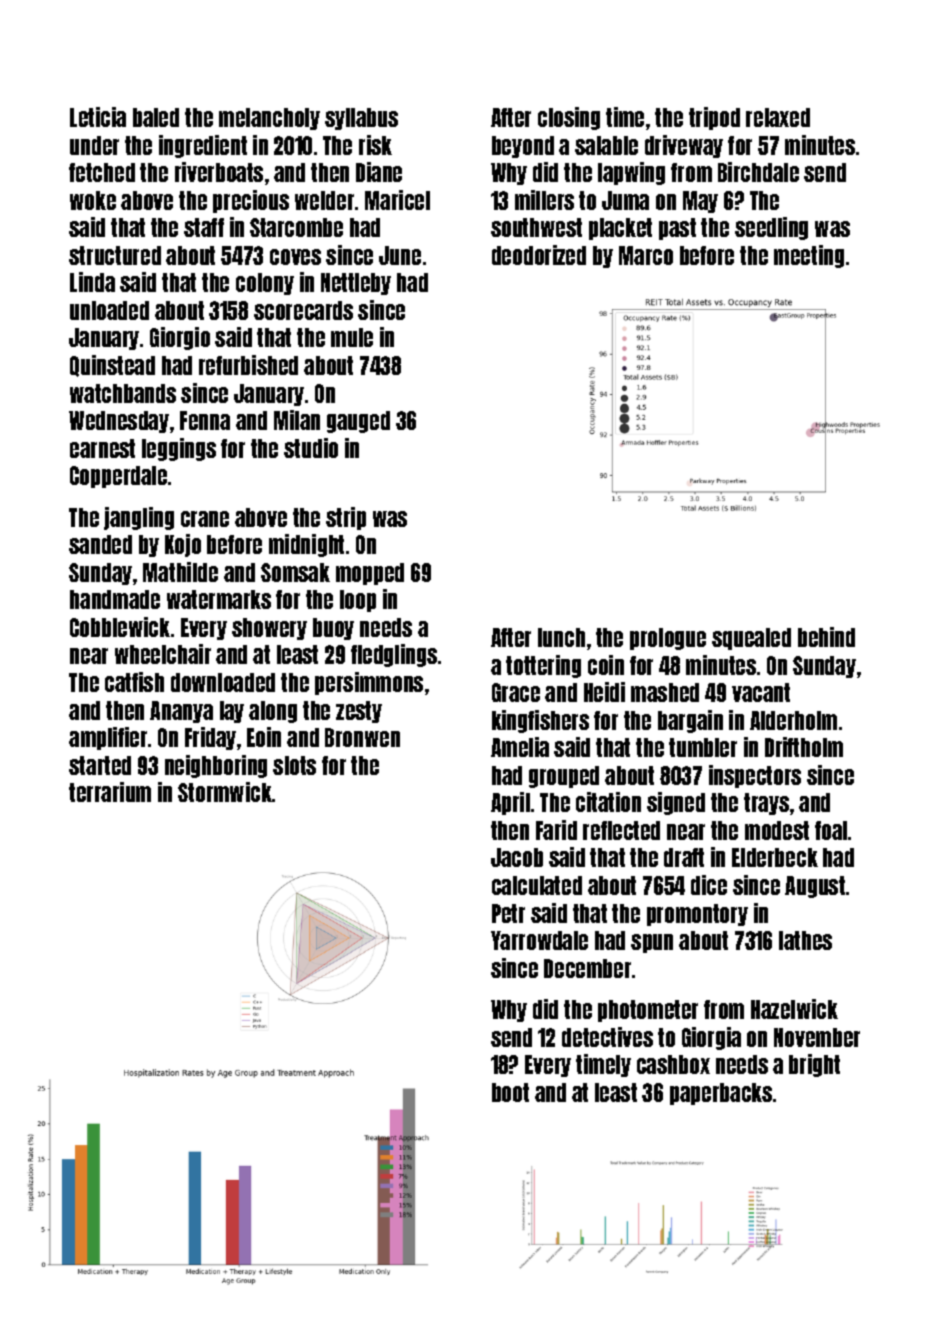  Describe the element at coordinates (203, 146) in the page. I see `ingredient` at that location.
